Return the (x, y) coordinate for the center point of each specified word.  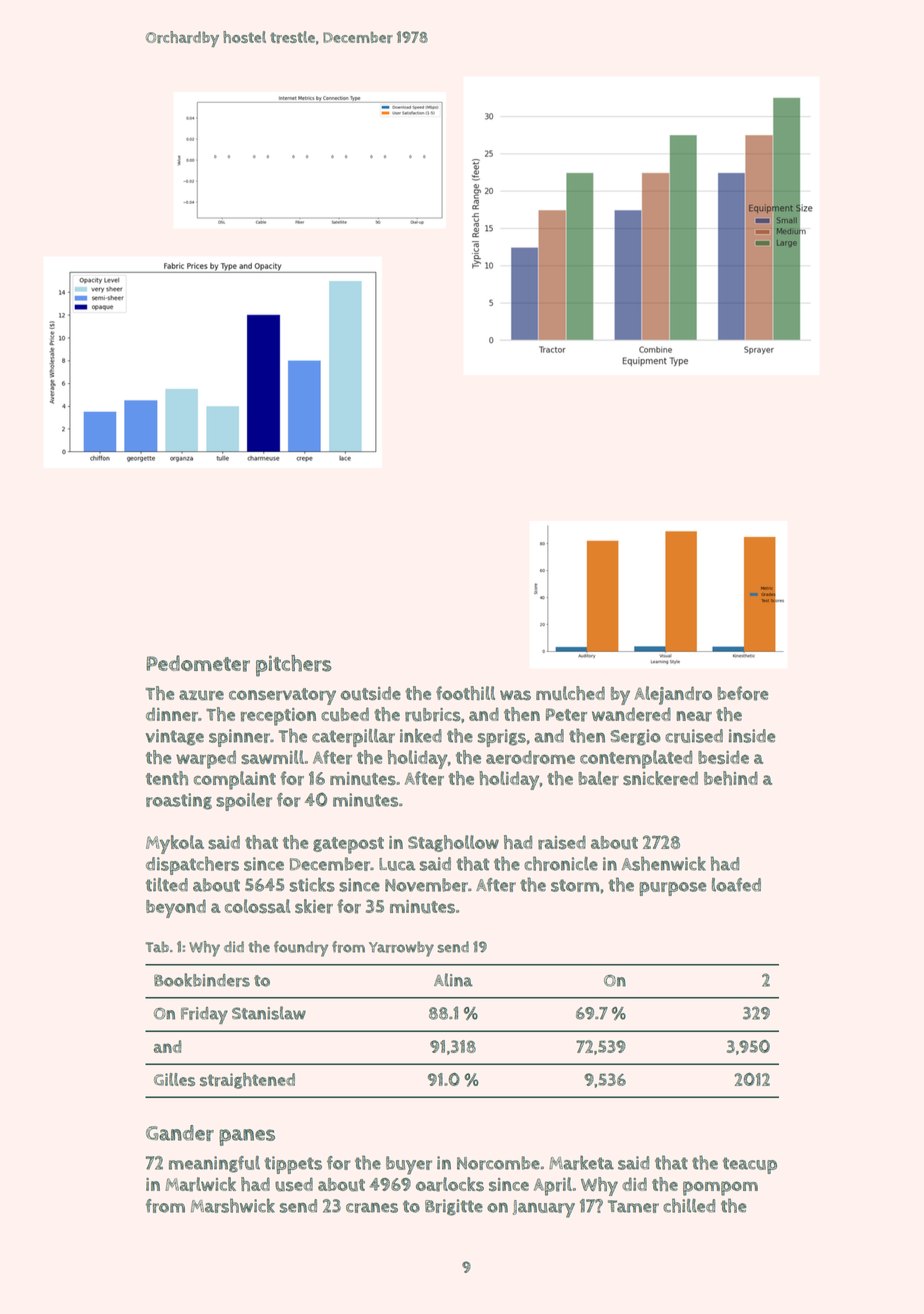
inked (421, 735)
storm (575, 885)
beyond (176, 908)
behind (731, 778)
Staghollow (453, 843)
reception (278, 717)
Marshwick (233, 1205)
